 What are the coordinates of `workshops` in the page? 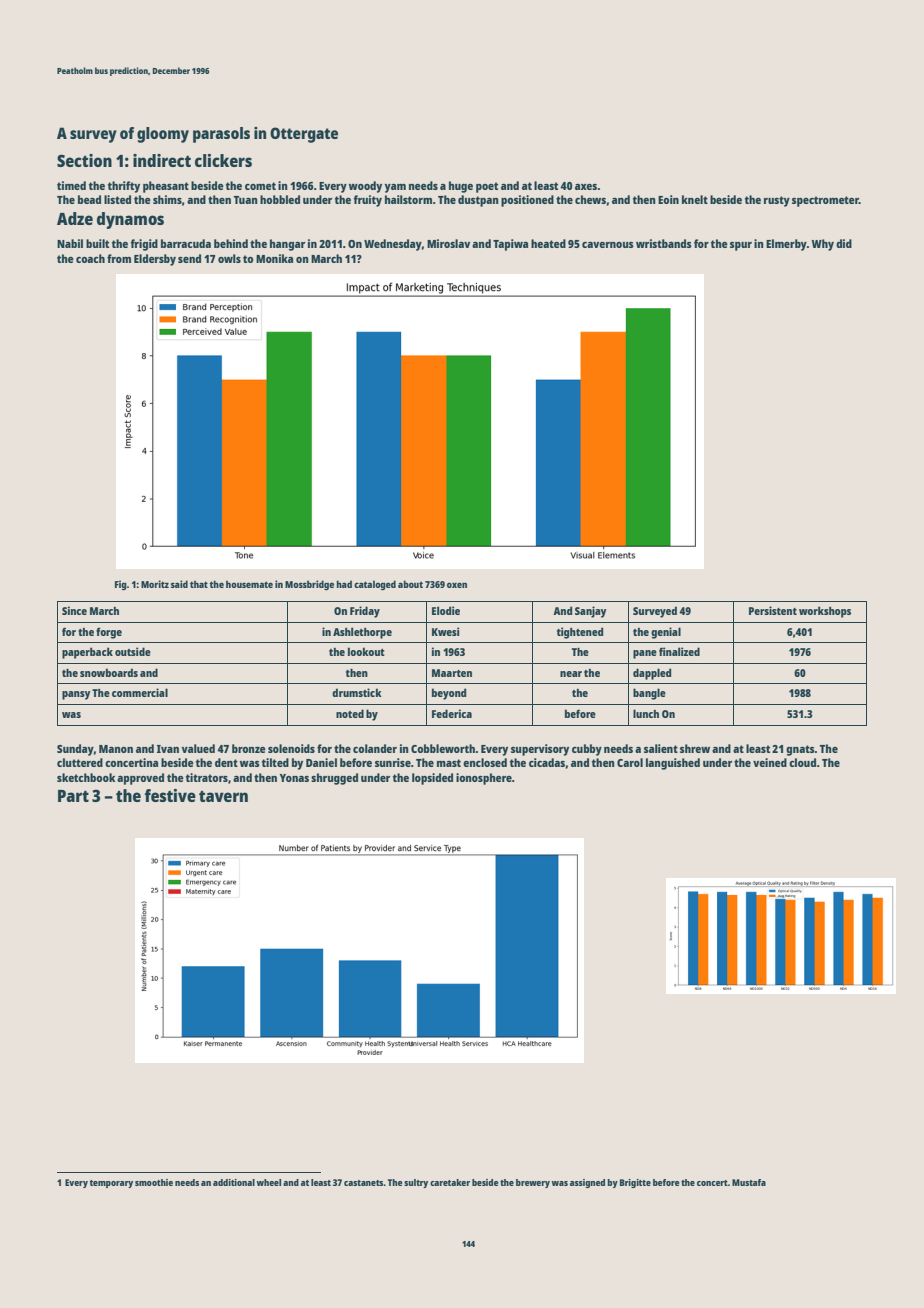 It's located at (825, 612).
